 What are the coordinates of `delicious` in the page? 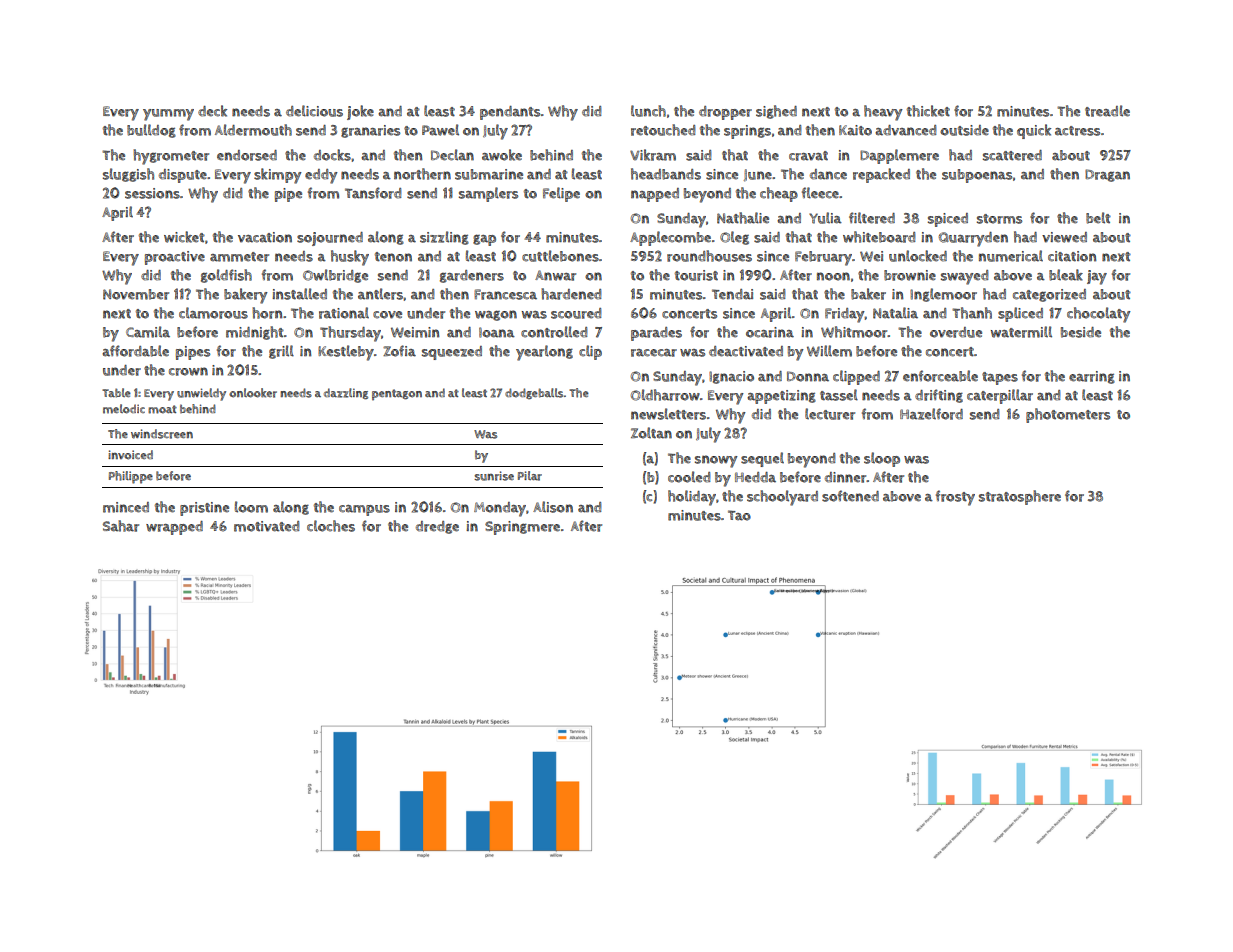 It's located at (314, 111).
